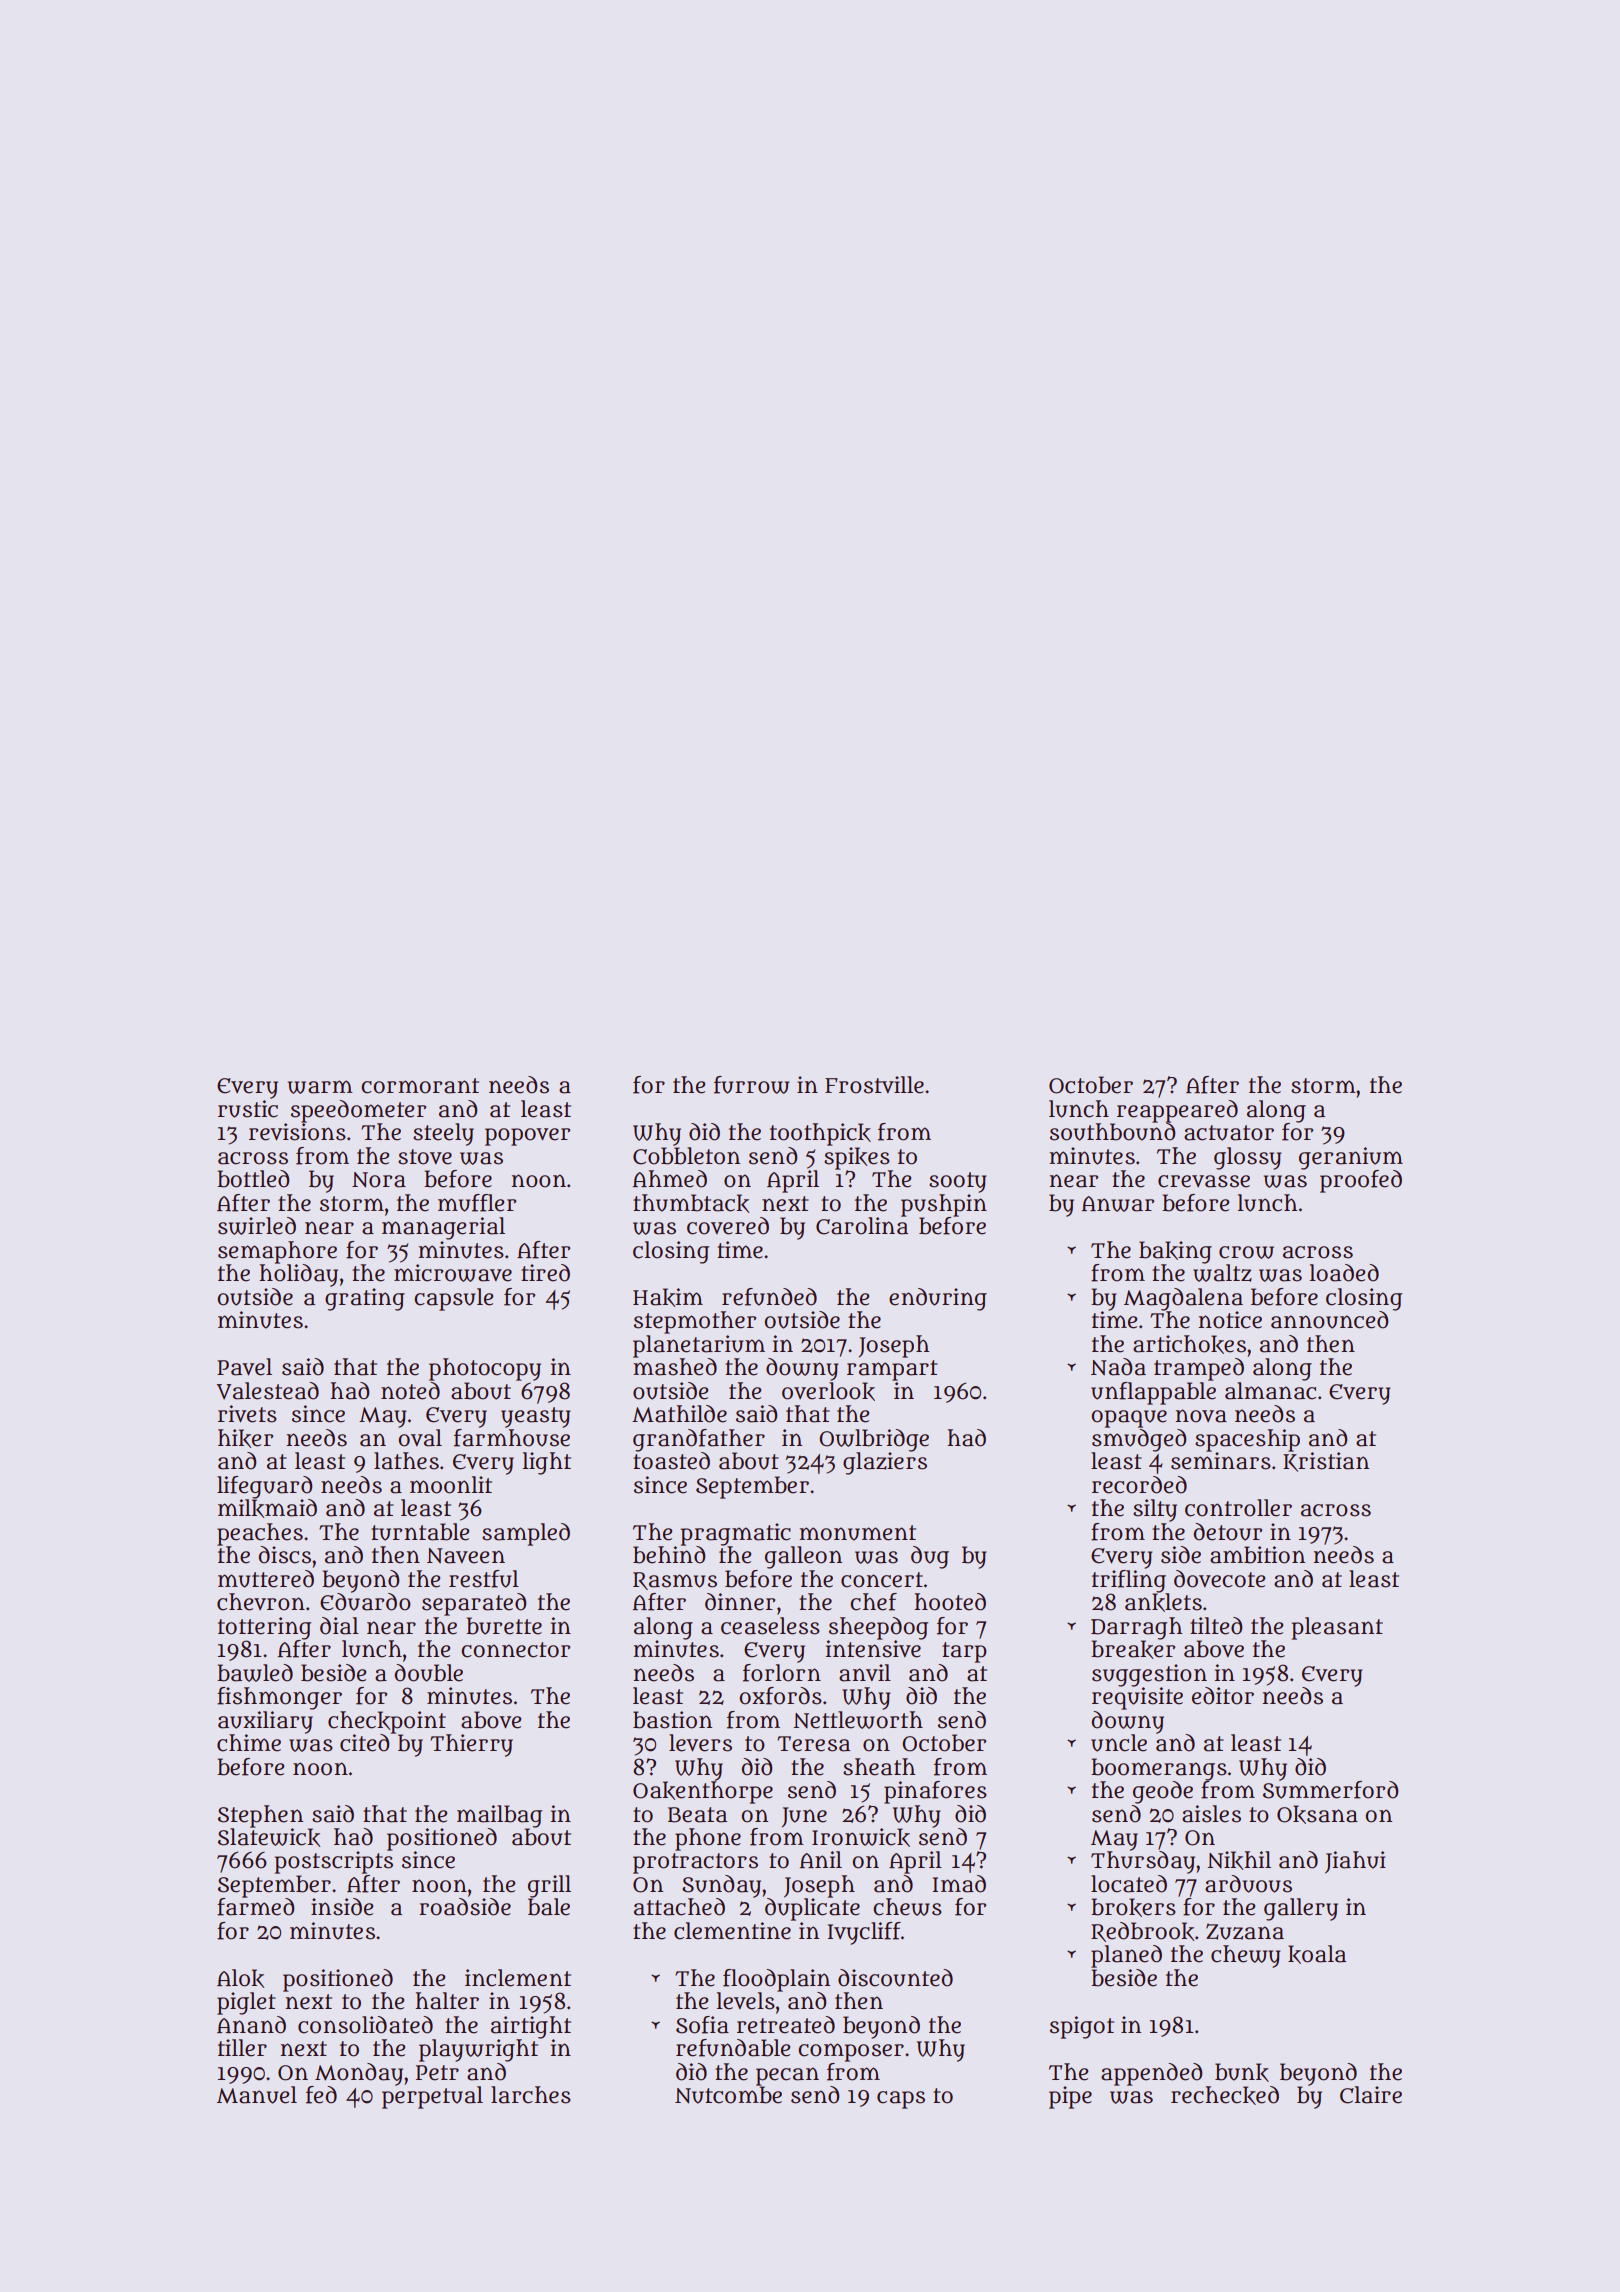 This screenshot has height=2292, width=1620. Describe the element at coordinates (1177, 1111) in the screenshot. I see `reappeared` at that location.
